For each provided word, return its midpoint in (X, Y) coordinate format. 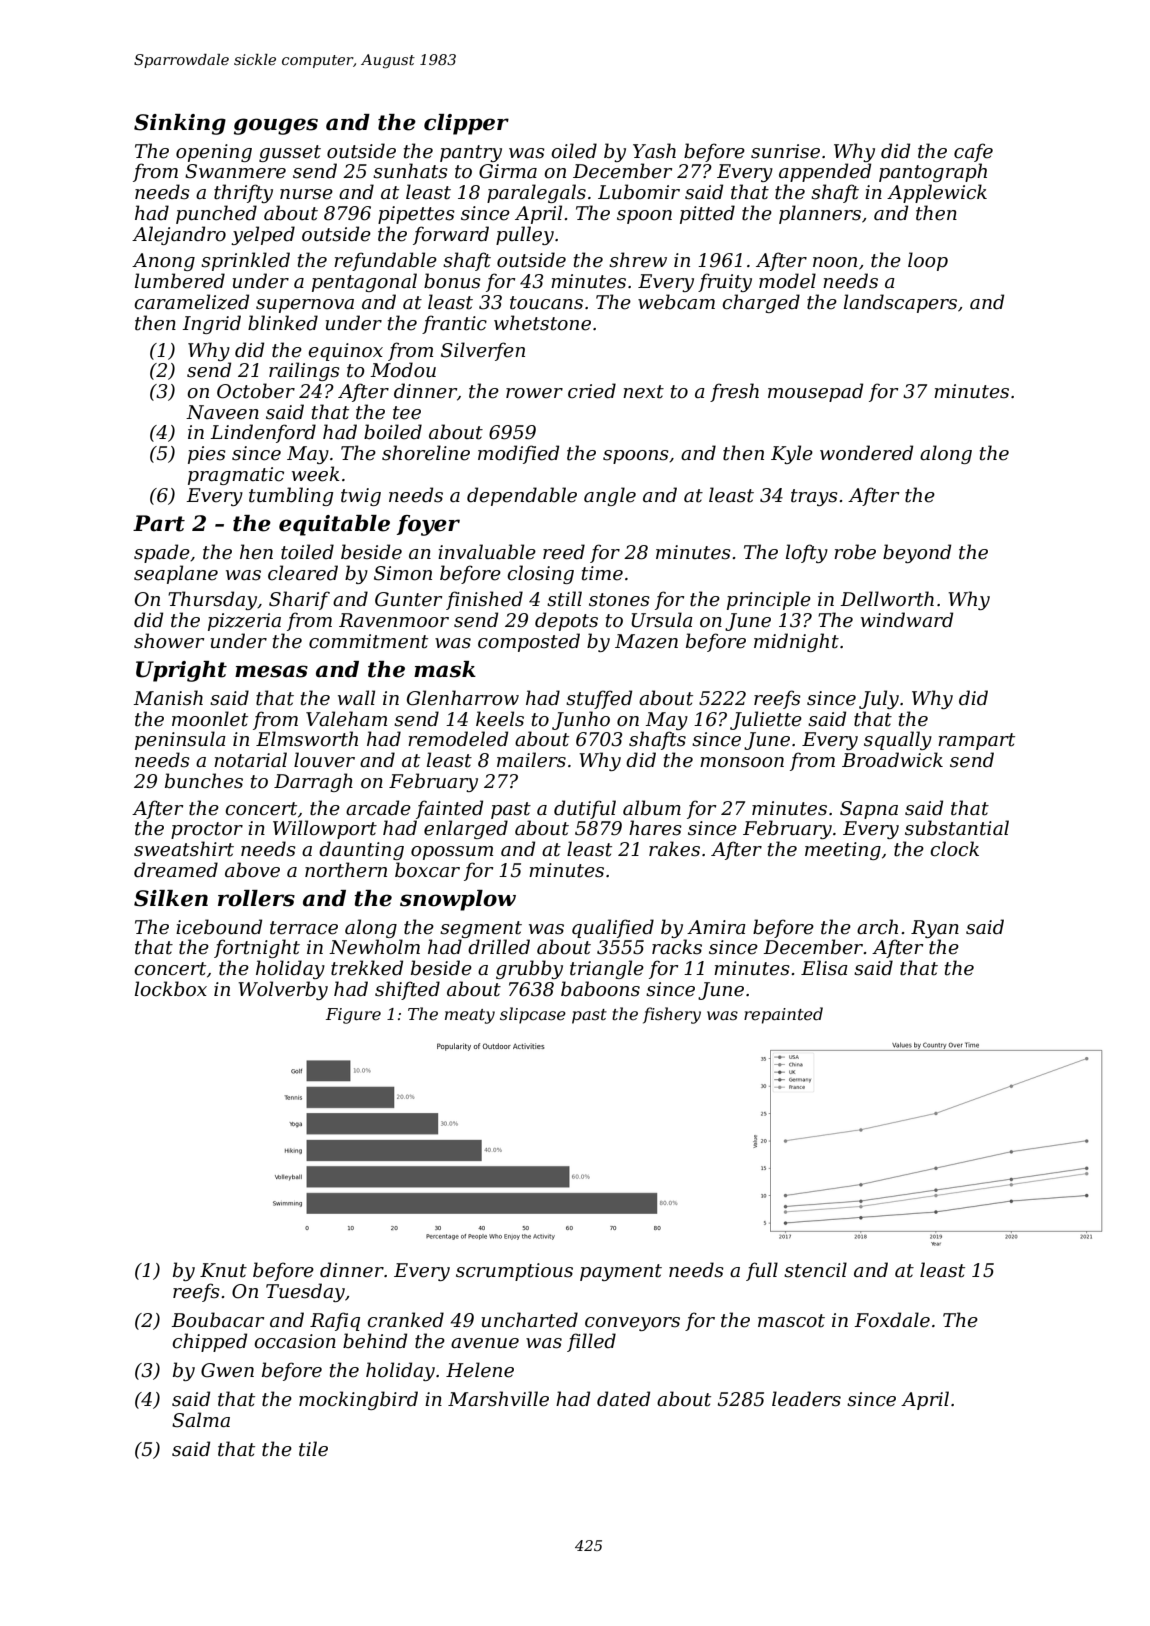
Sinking (180, 124)
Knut (223, 1270)
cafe (973, 152)
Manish (168, 698)
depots (566, 621)
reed (564, 552)
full (762, 1271)
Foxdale (892, 1320)
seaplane (176, 574)
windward (907, 620)
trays (814, 497)
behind (375, 1341)
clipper (466, 124)
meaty (470, 1016)
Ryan (935, 929)
